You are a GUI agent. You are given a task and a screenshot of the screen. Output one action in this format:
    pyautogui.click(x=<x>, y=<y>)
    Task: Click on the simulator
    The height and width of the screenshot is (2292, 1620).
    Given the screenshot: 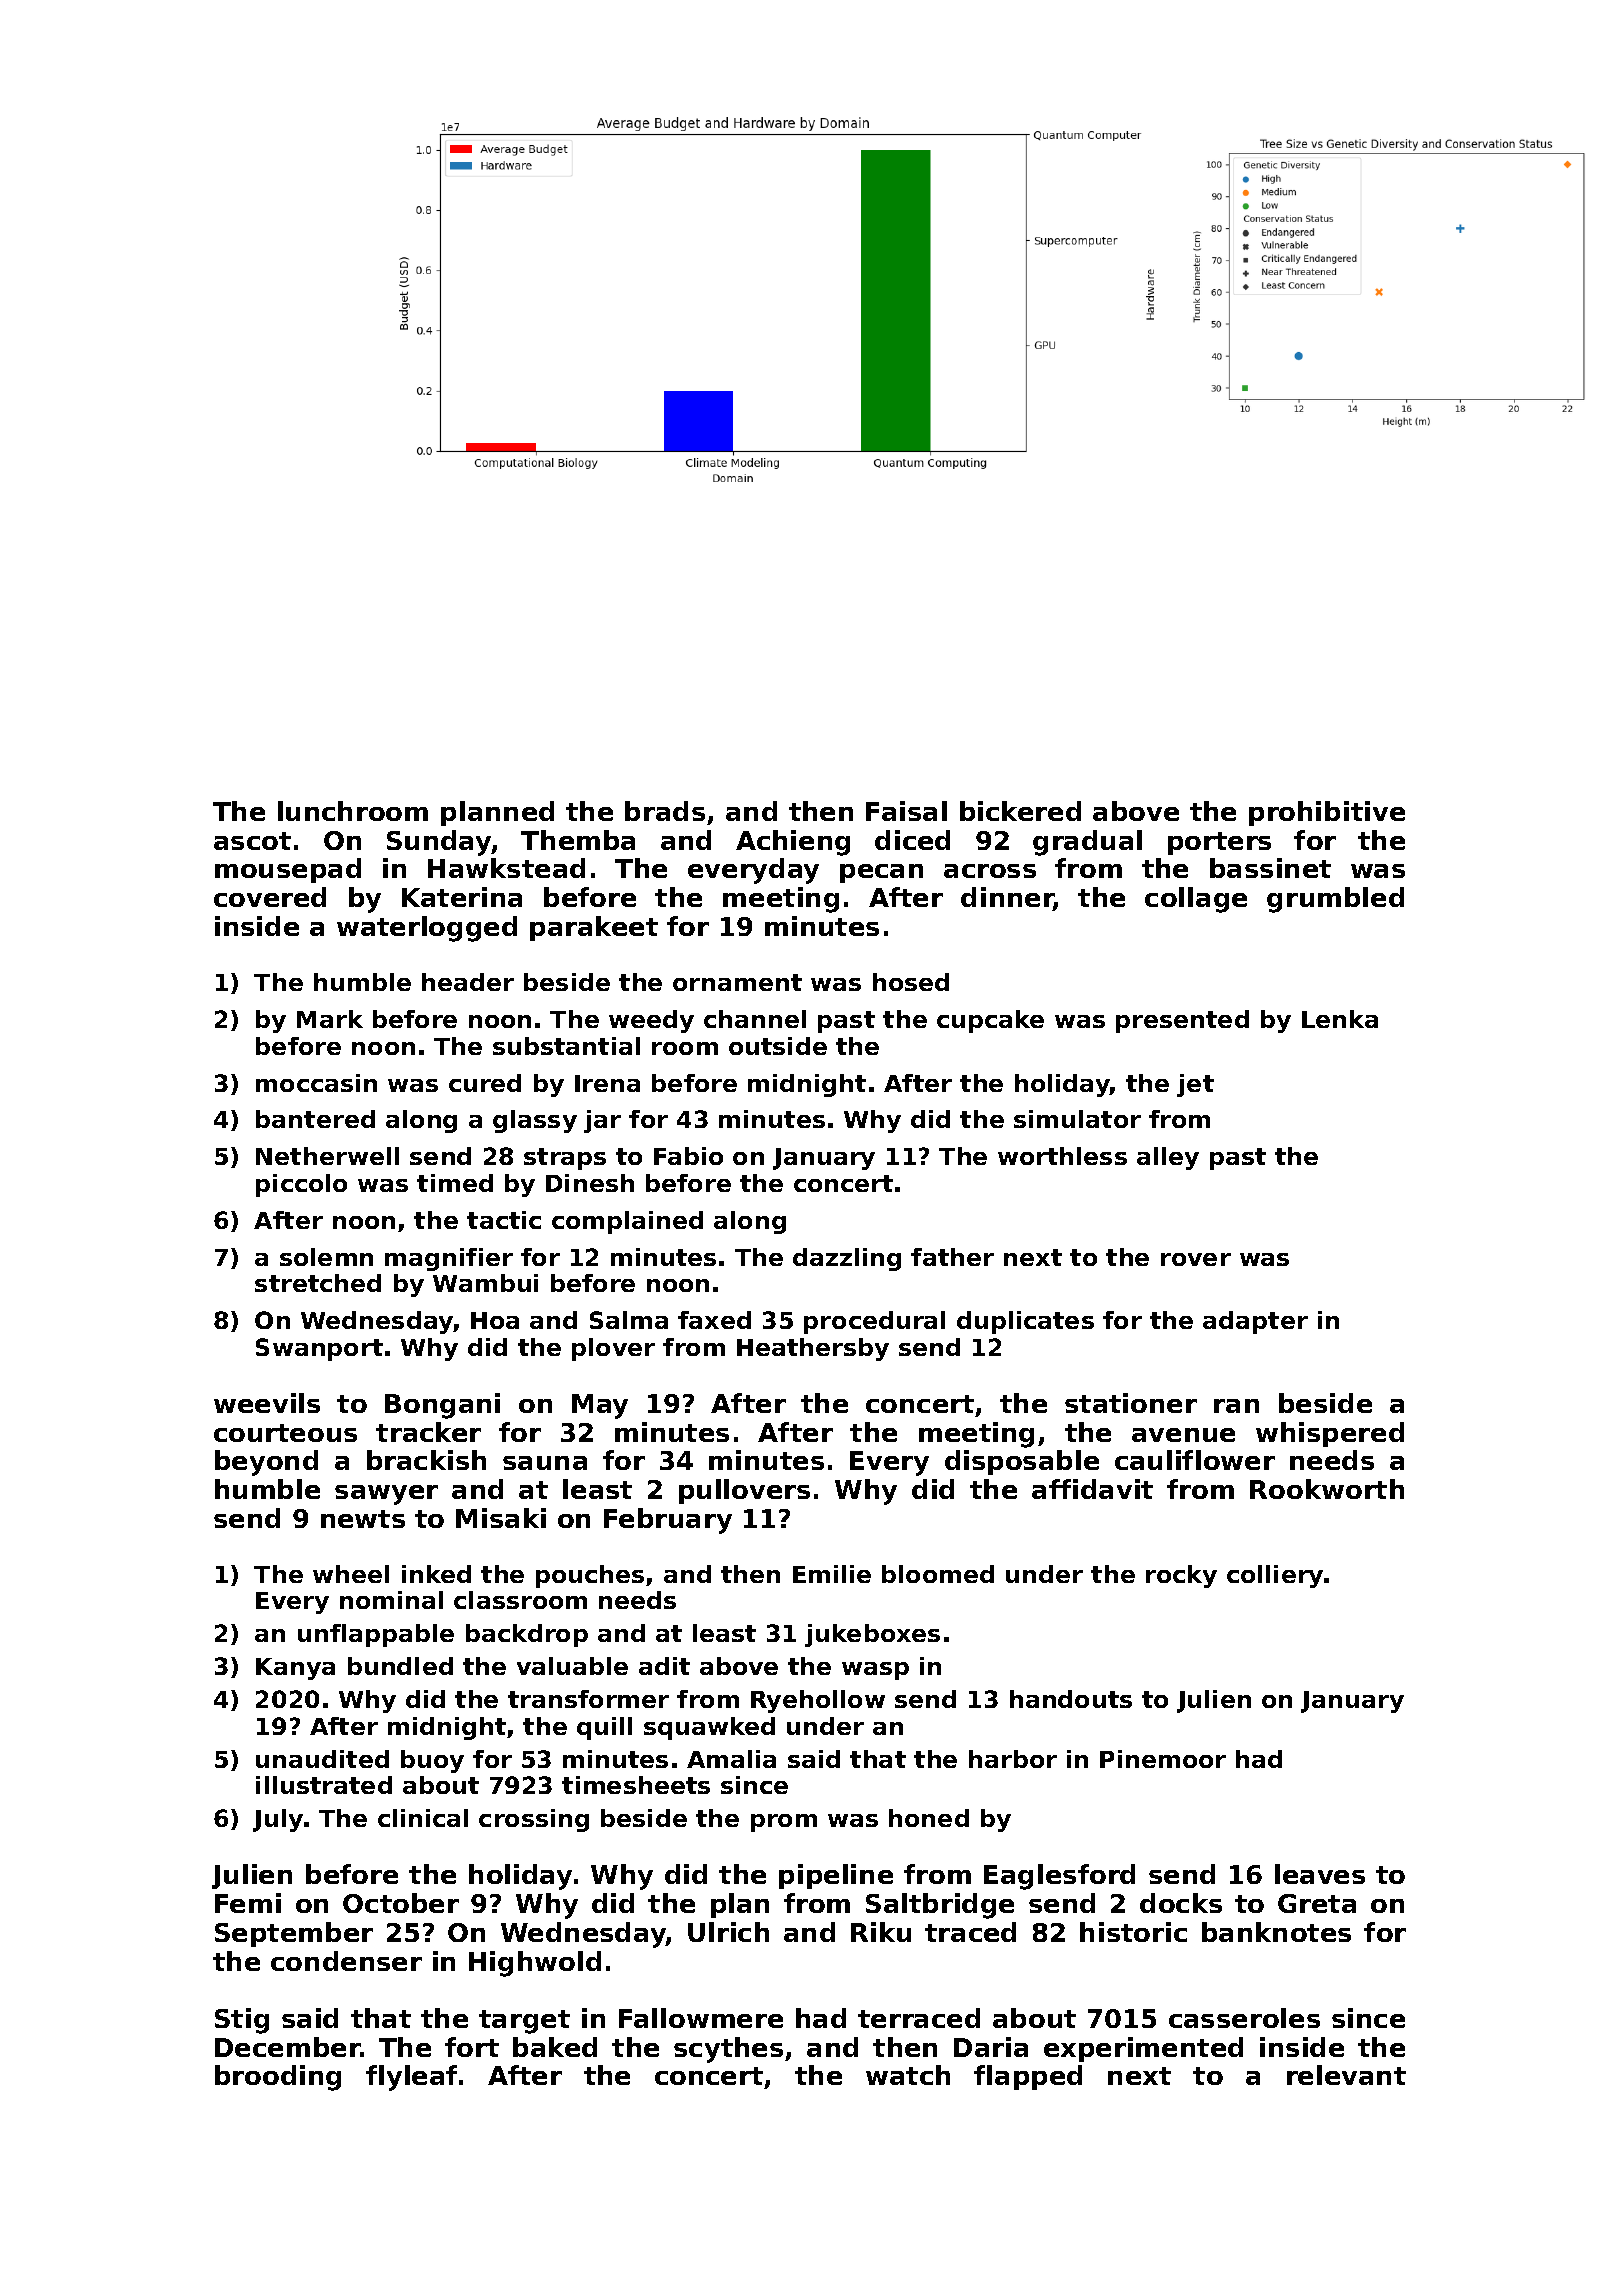 What is the action you would take?
    pyautogui.click(x=1077, y=1119)
